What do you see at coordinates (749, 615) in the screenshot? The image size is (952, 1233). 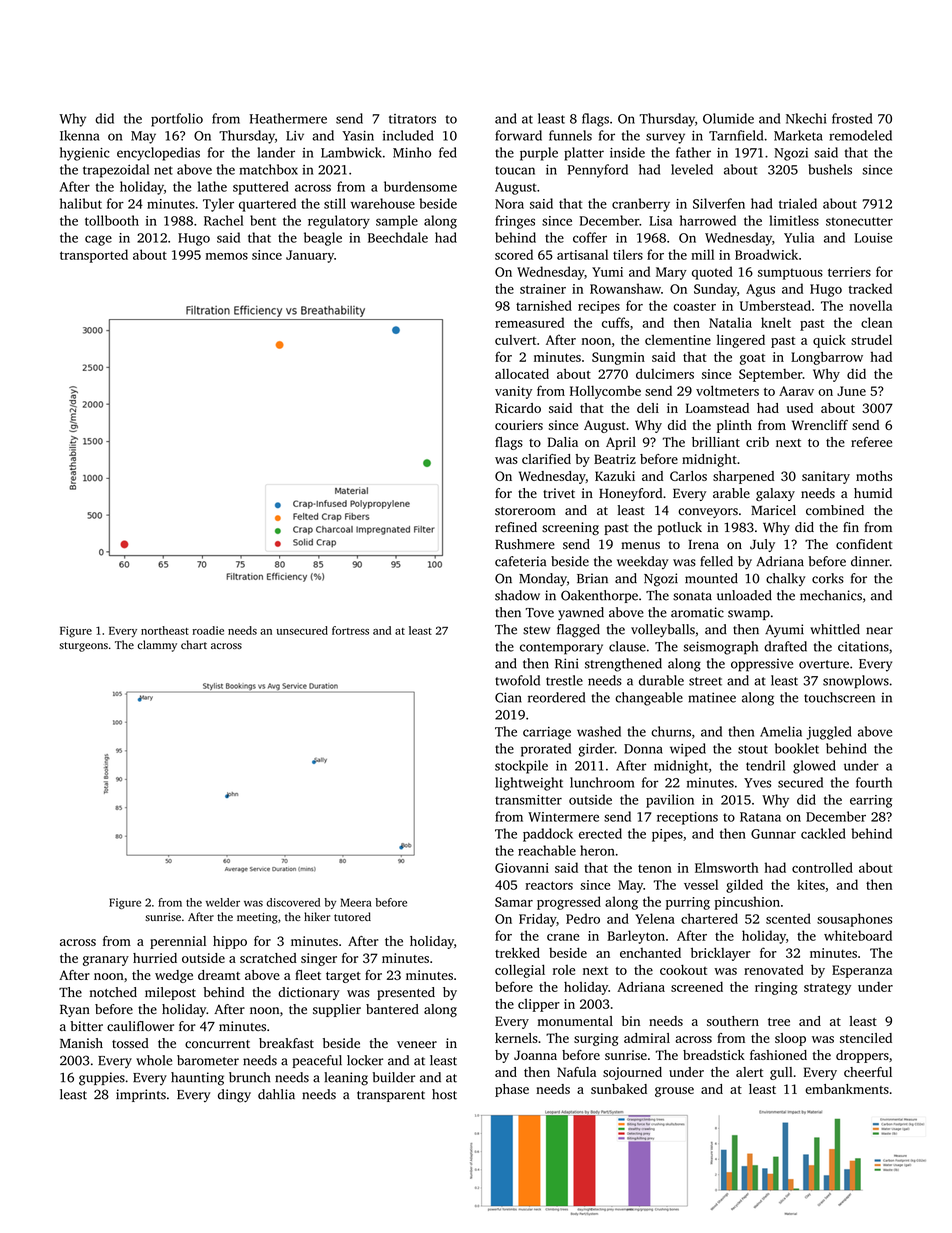 I see `swamp` at bounding box center [749, 615].
